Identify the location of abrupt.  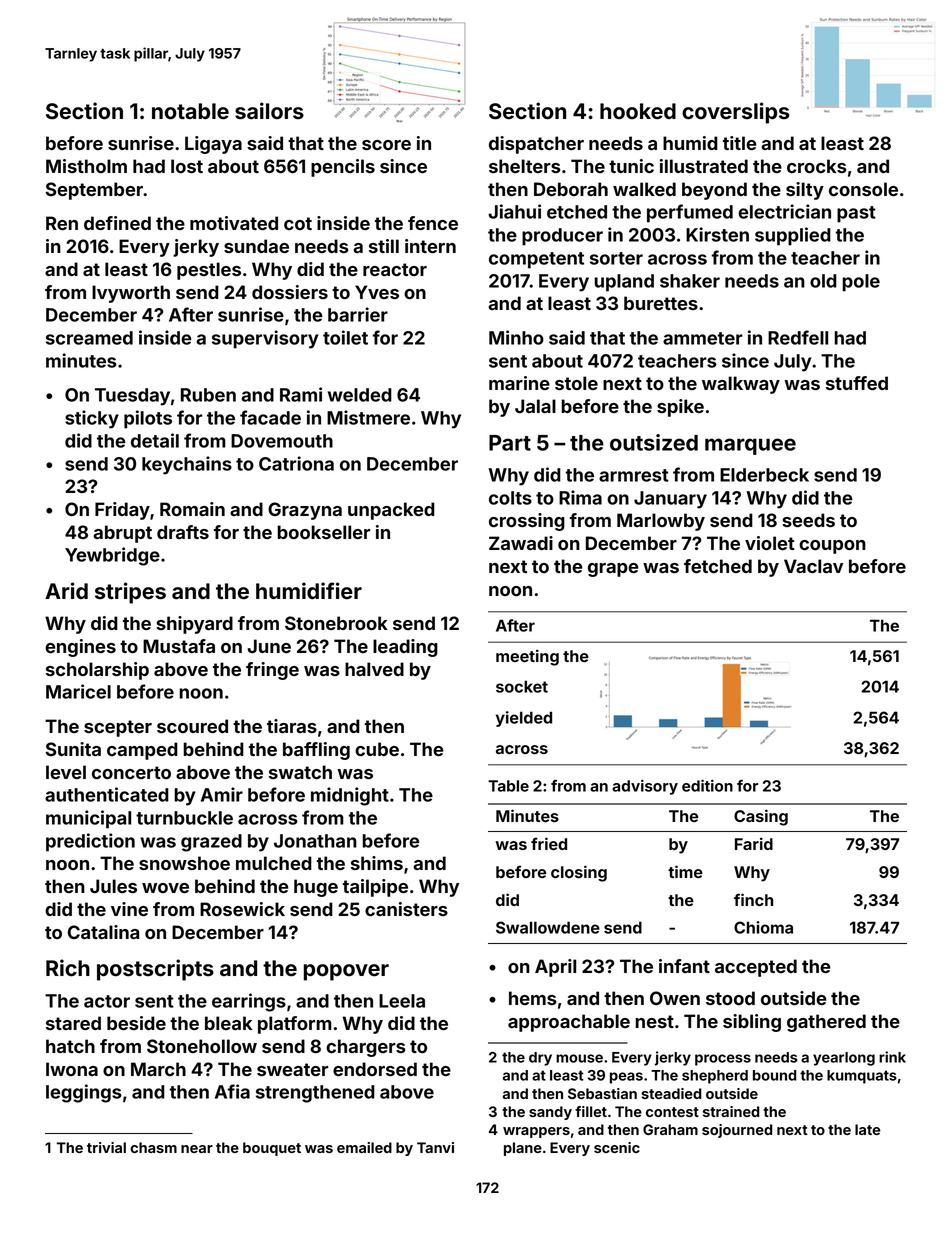
(122, 534).
